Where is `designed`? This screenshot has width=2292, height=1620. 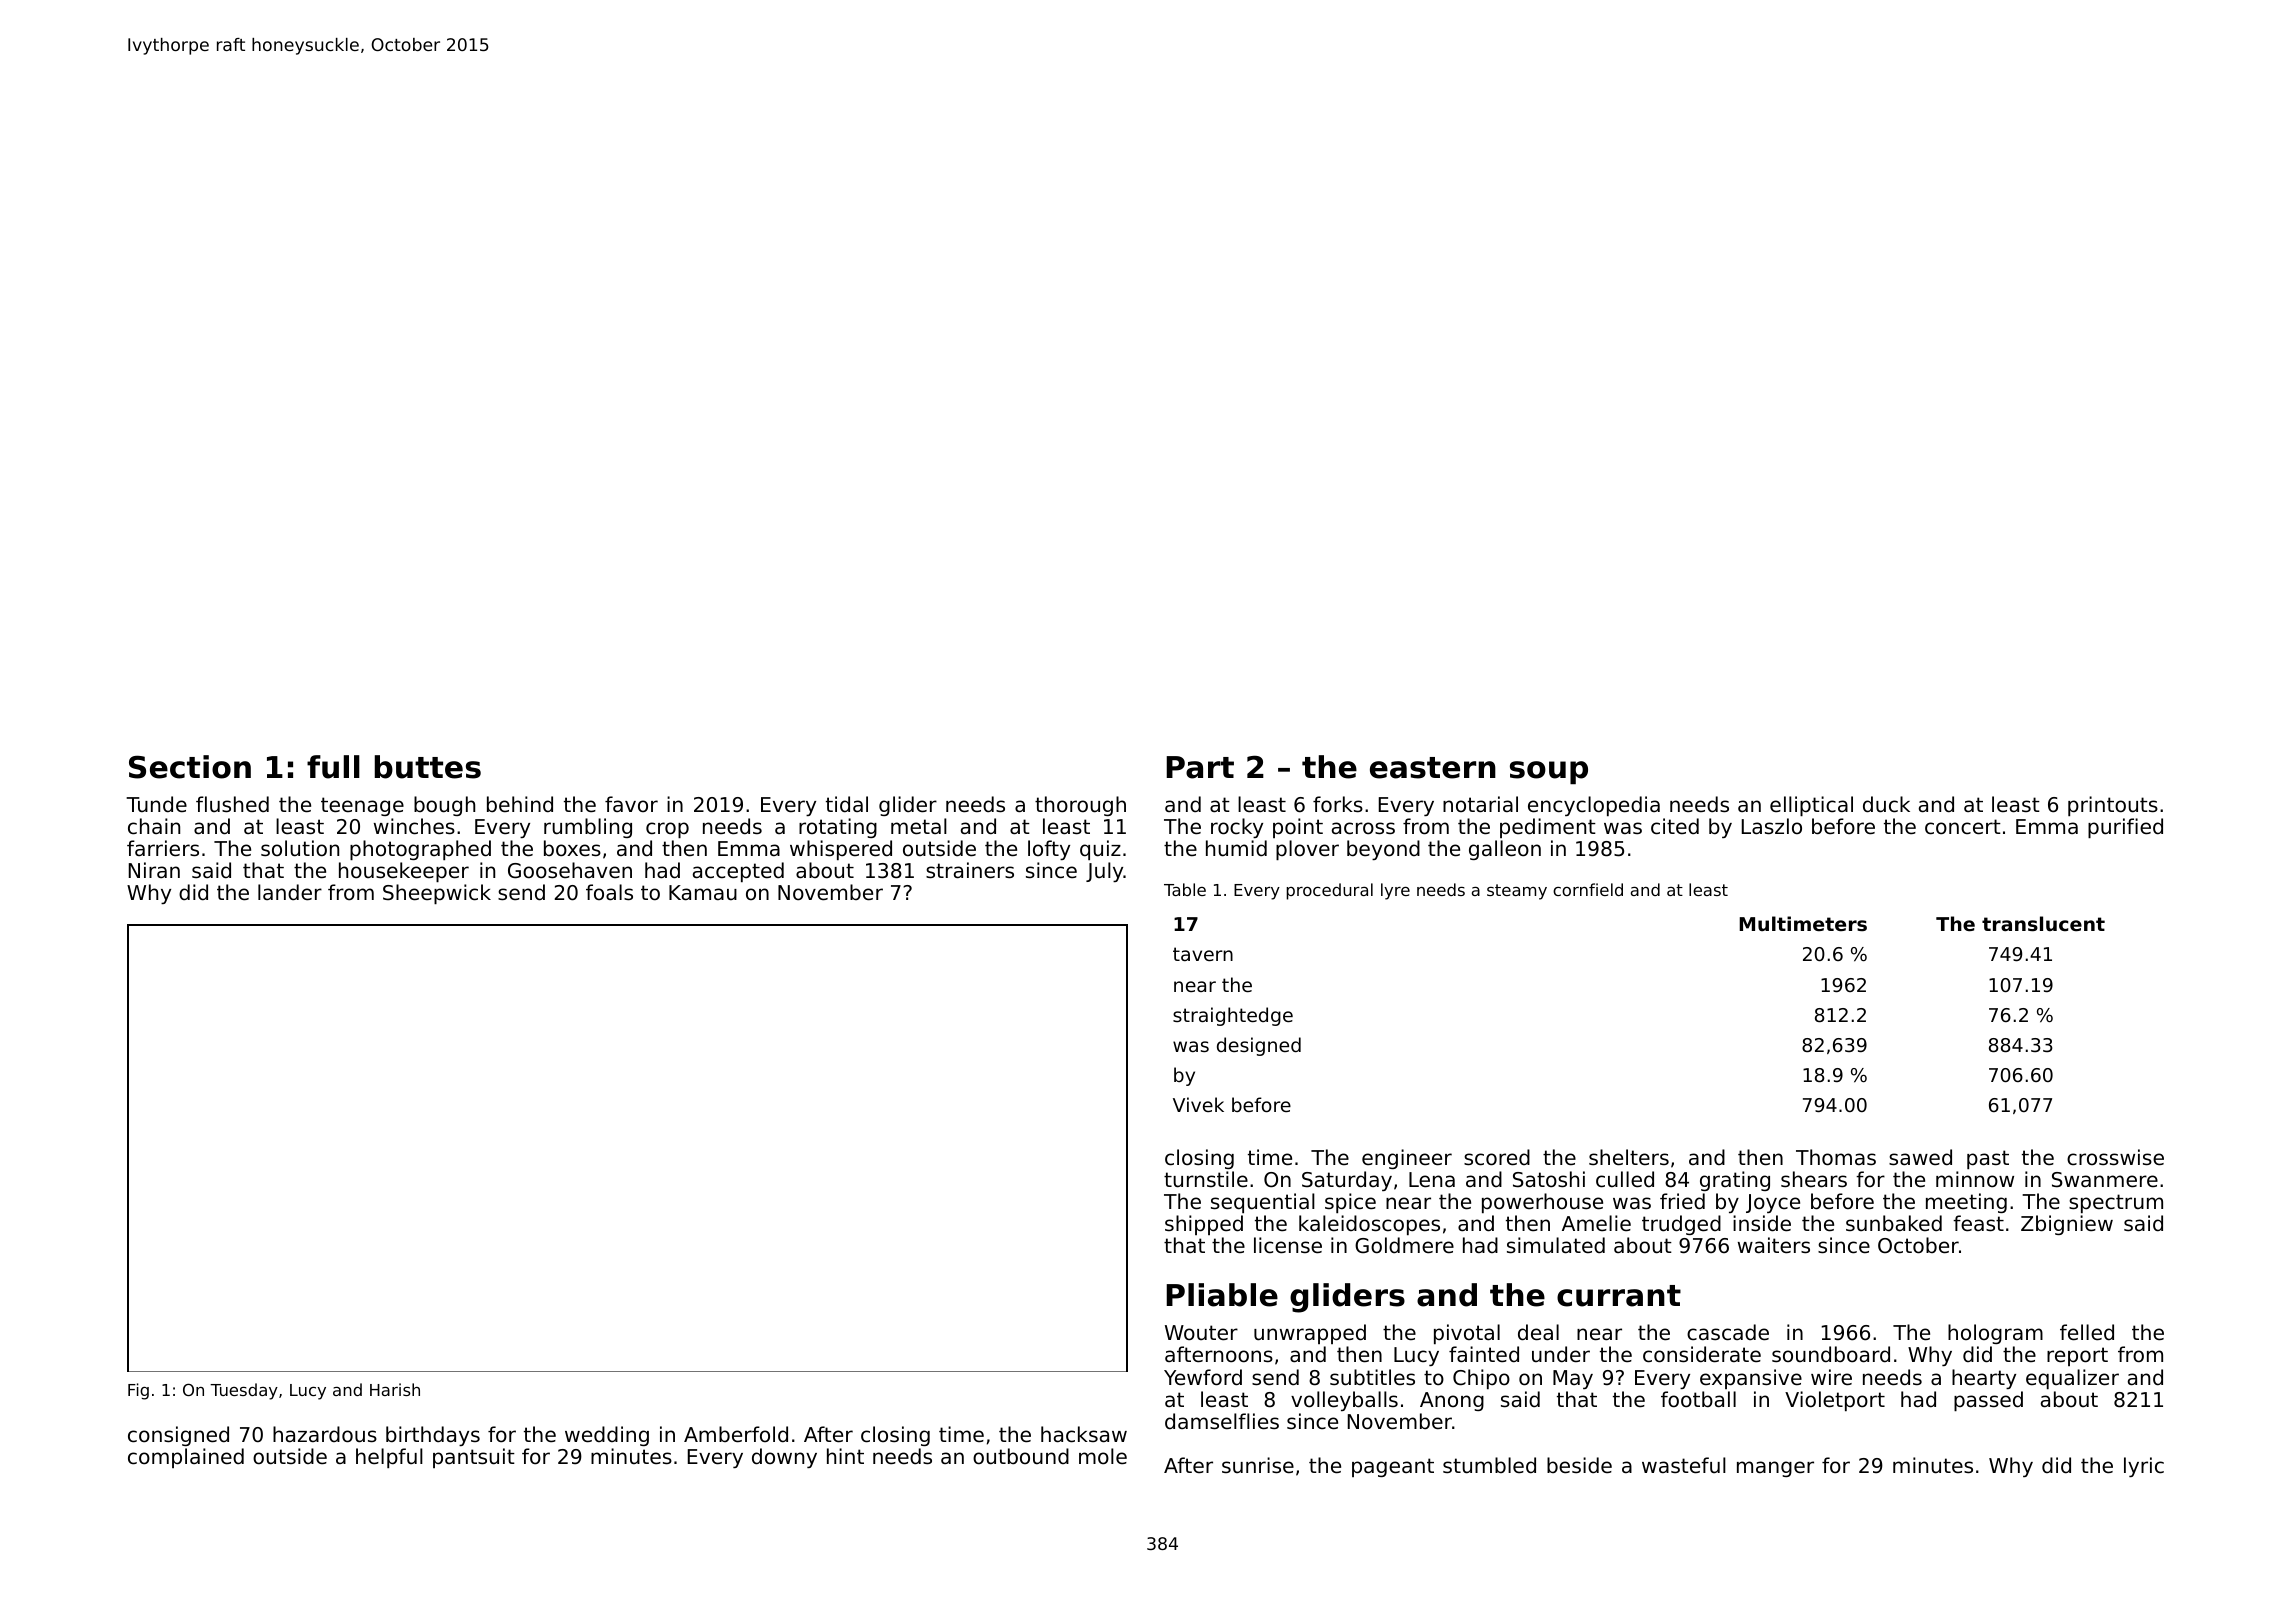 designed is located at coordinates (1259, 1046).
